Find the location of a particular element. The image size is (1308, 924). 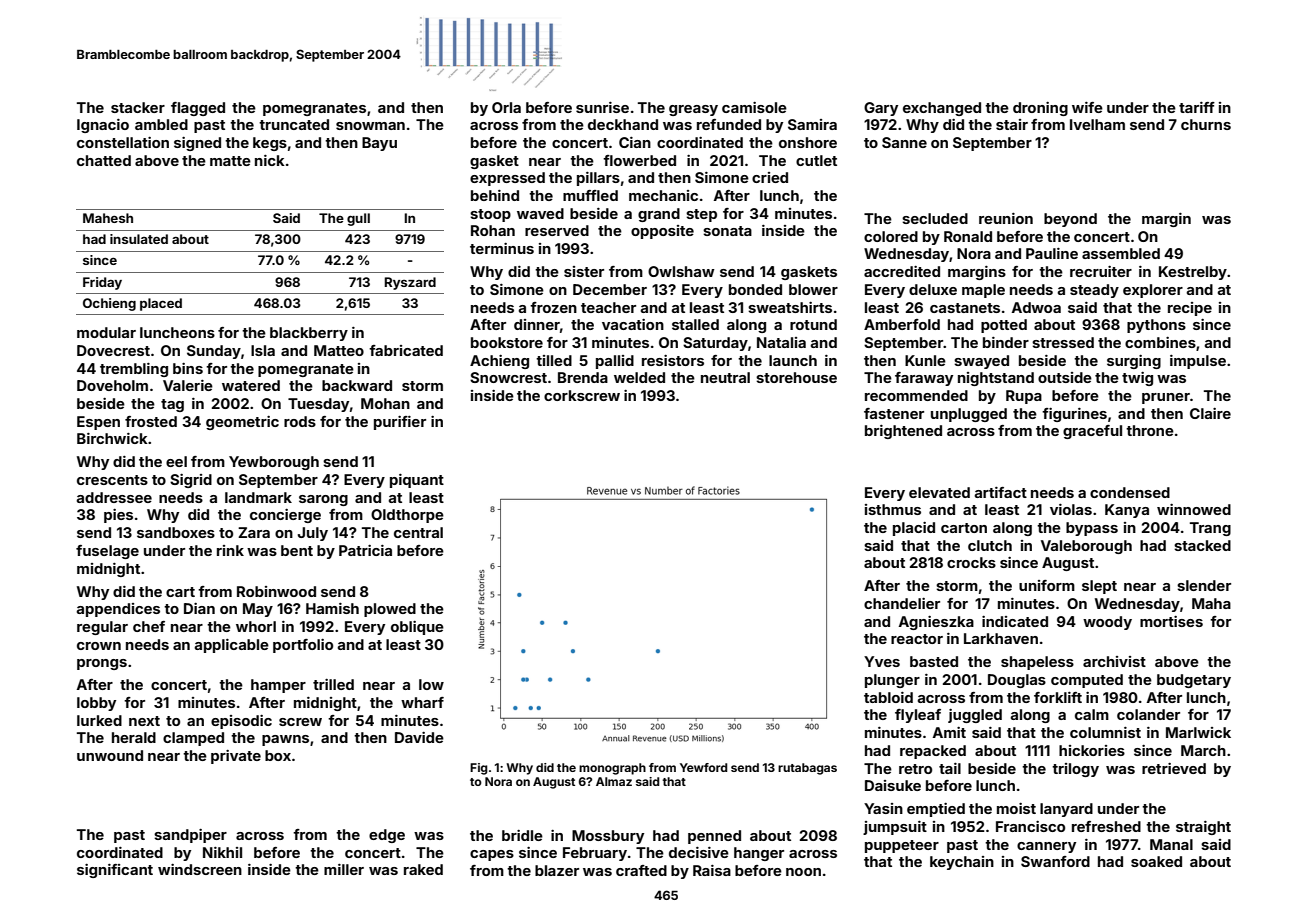

computed is located at coordinates (1087, 681).
